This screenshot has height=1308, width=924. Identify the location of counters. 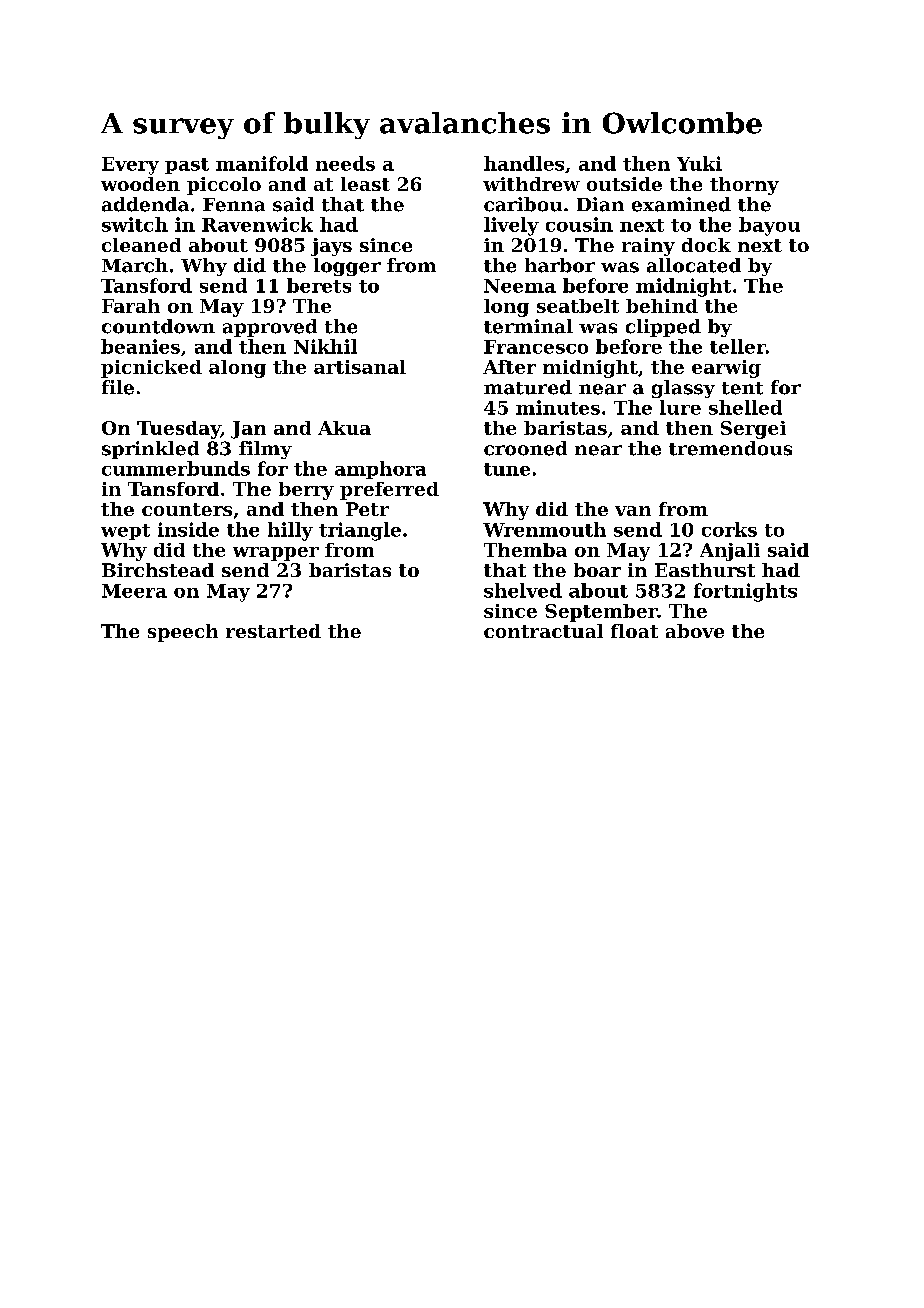
(187, 509).
